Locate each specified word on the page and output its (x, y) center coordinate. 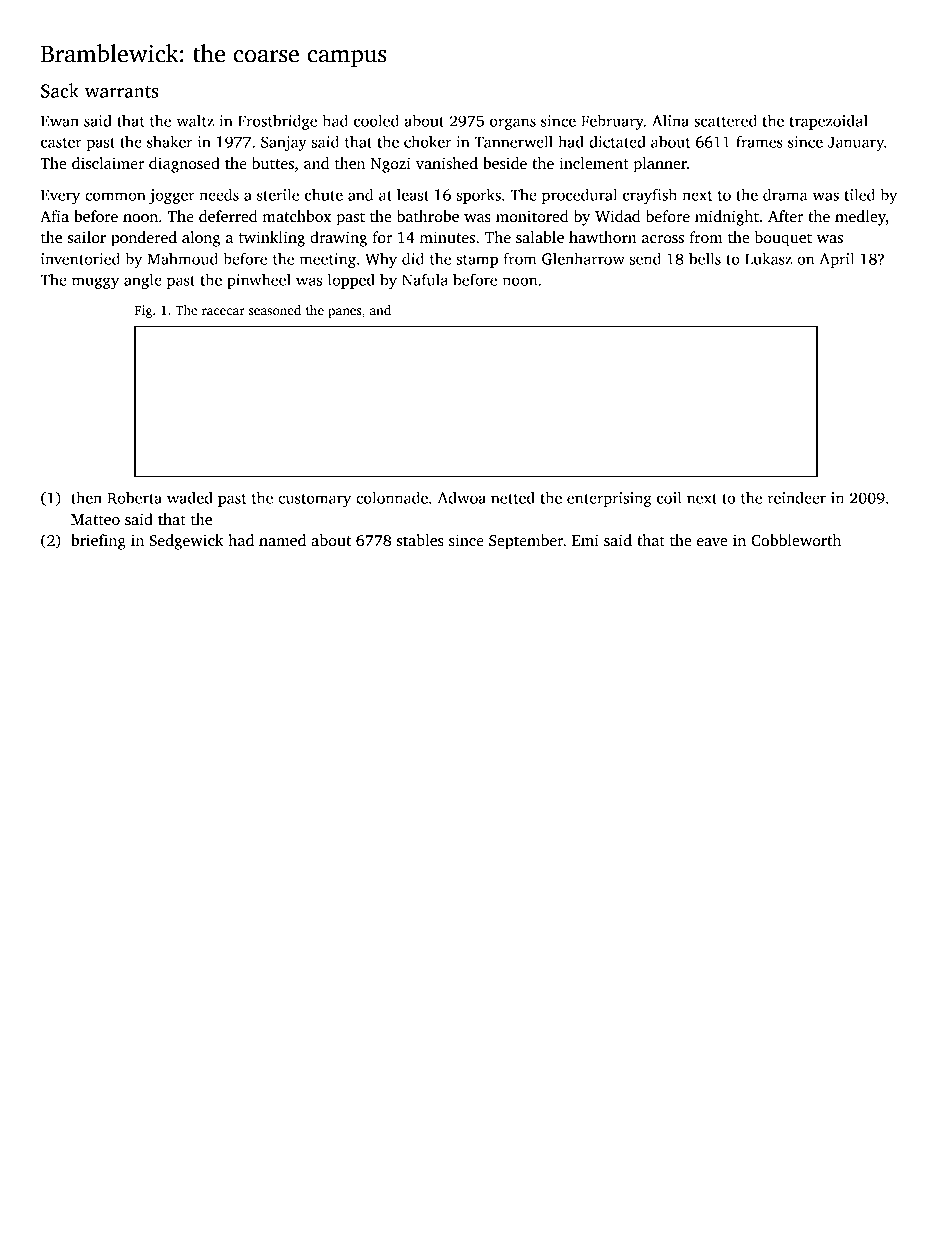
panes (345, 313)
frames (759, 141)
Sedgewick (187, 542)
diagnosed (184, 165)
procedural (579, 196)
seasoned (275, 310)
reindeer (797, 497)
